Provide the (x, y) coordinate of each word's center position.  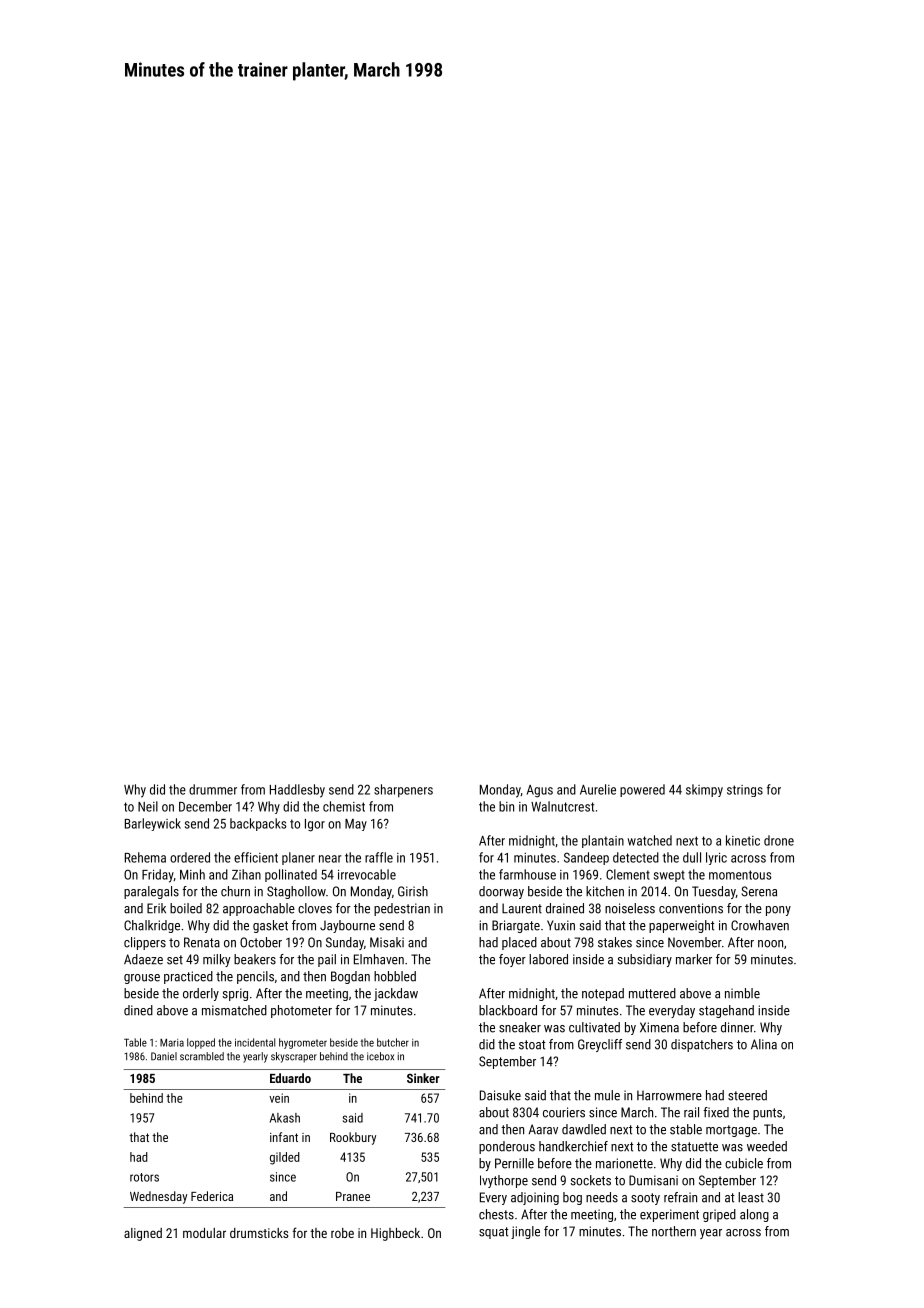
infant (284, 1137)
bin (506, 806)
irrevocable (367, 874)
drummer (213, 789)
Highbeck (395, 1234)
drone (779, 840)
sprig (235, 994)
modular (204, 1233)
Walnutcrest (562, 806)
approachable (259, 909)
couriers (564, 1112)
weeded (767, 1146)
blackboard (508, 1010)
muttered (652, 993)
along (754, 1215)
